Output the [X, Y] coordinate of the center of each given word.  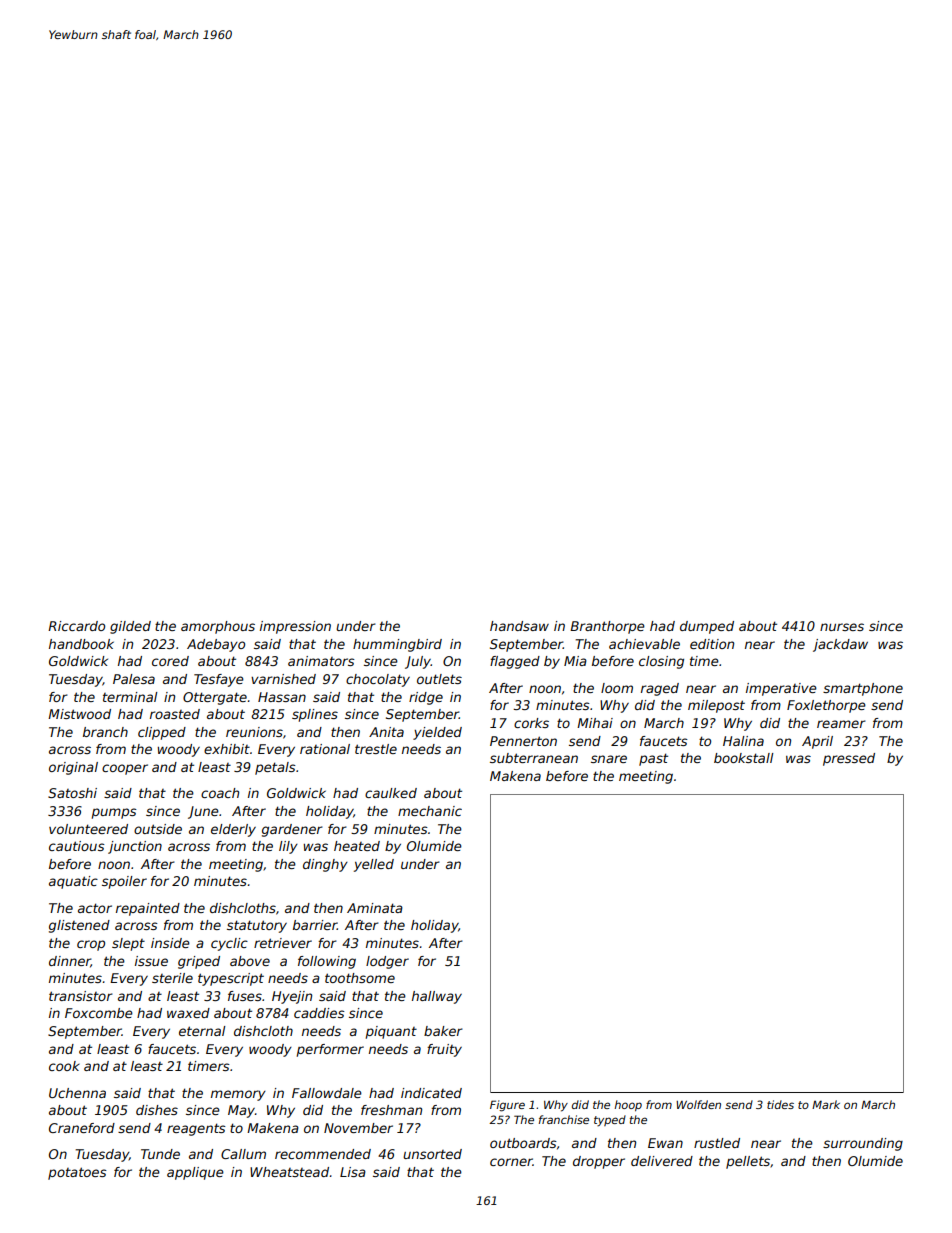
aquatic [73, 882]
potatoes [77, 1173]
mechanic [430, 811]
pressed [849, 759]
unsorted [432, 1154]
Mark [826, 1104]
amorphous [218, 627]
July [418, 662]
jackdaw [840, 645]
